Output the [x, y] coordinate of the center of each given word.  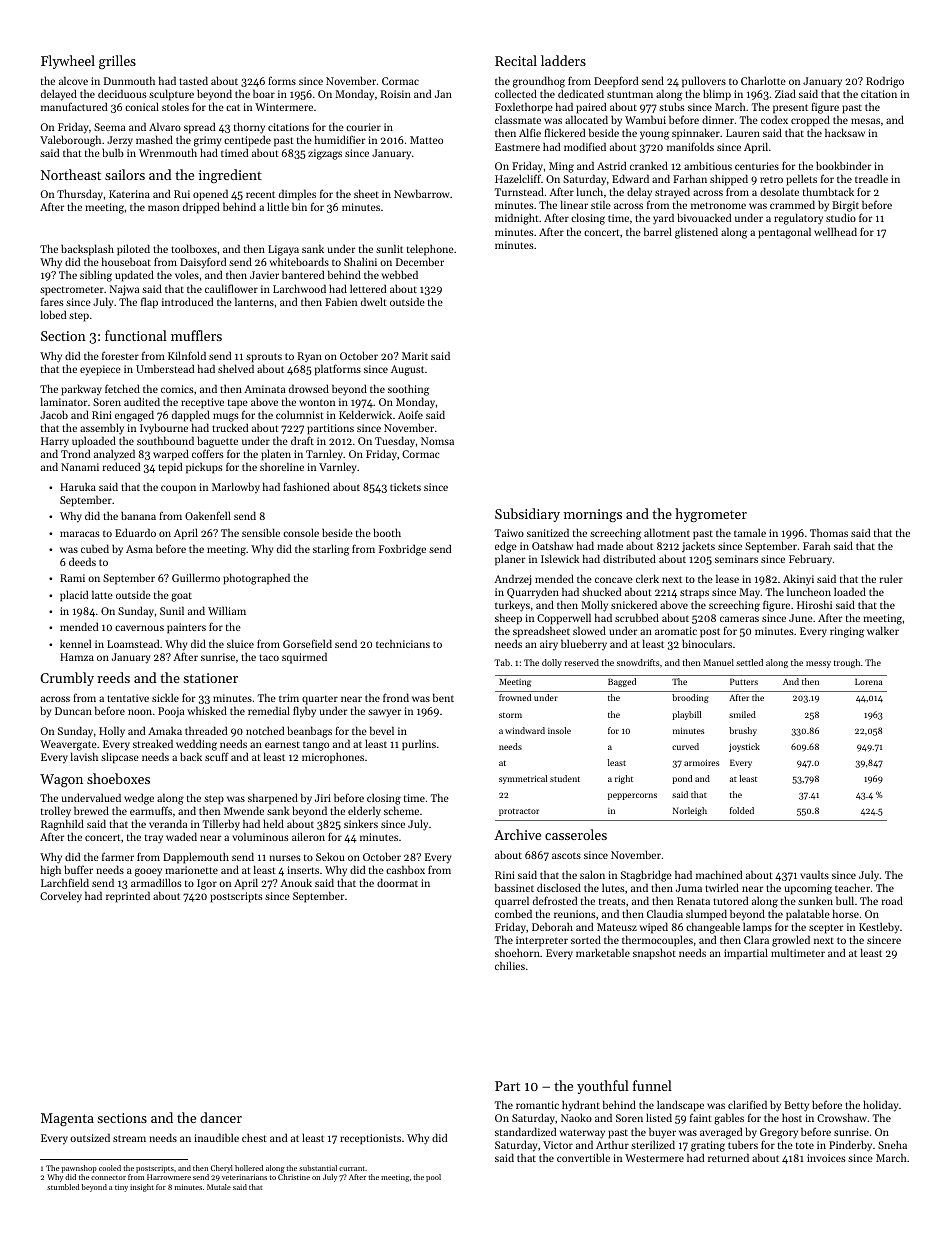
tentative [128, 698]
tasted [193, 80]
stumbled [63, 1187]
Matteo [426, 140]
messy [818, 664]
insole [559, 730]
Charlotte [763, 80]
